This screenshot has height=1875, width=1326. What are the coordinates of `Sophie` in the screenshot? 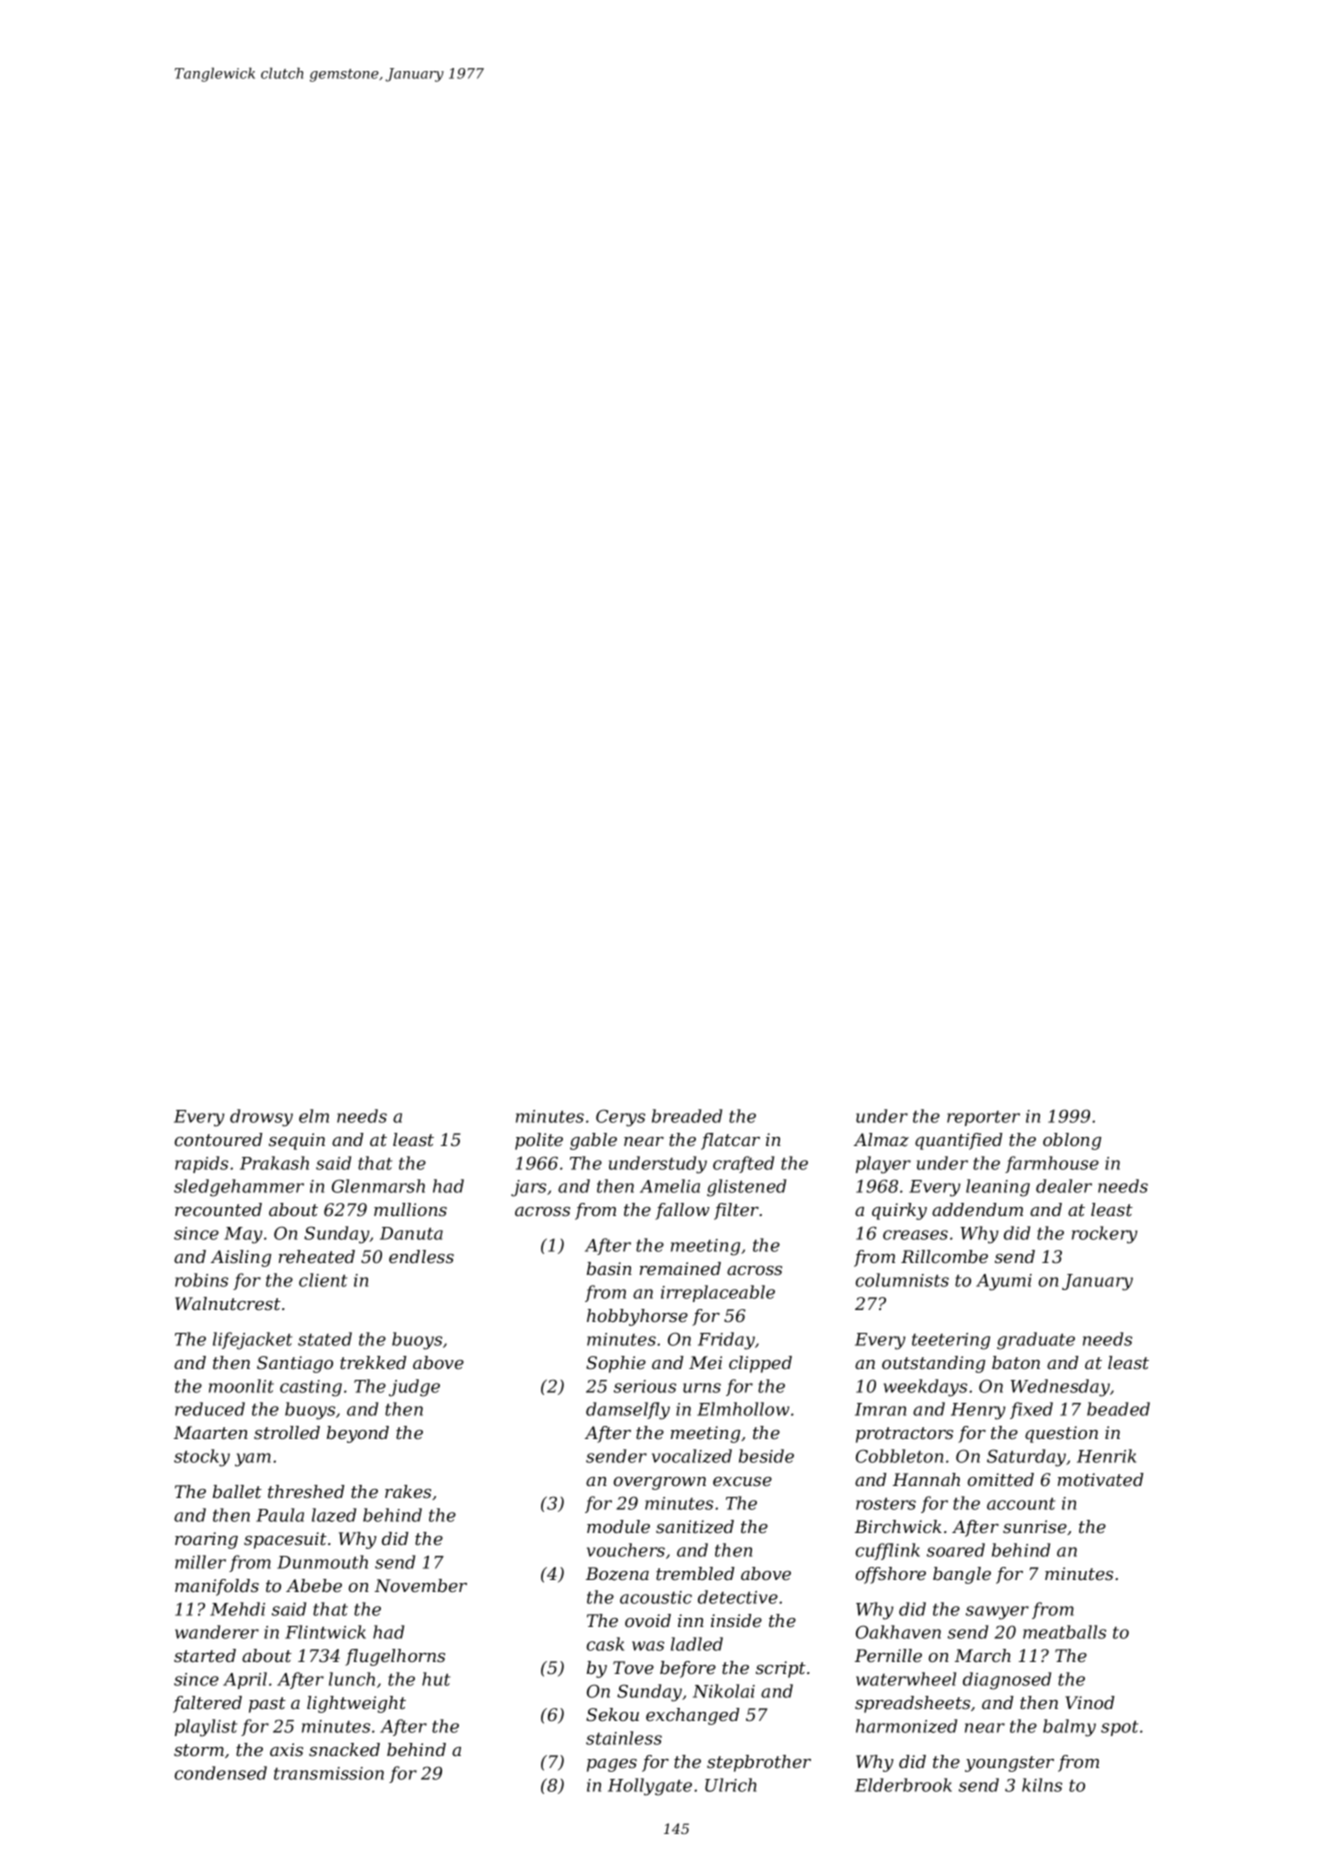 It's located at (616, 1364).
